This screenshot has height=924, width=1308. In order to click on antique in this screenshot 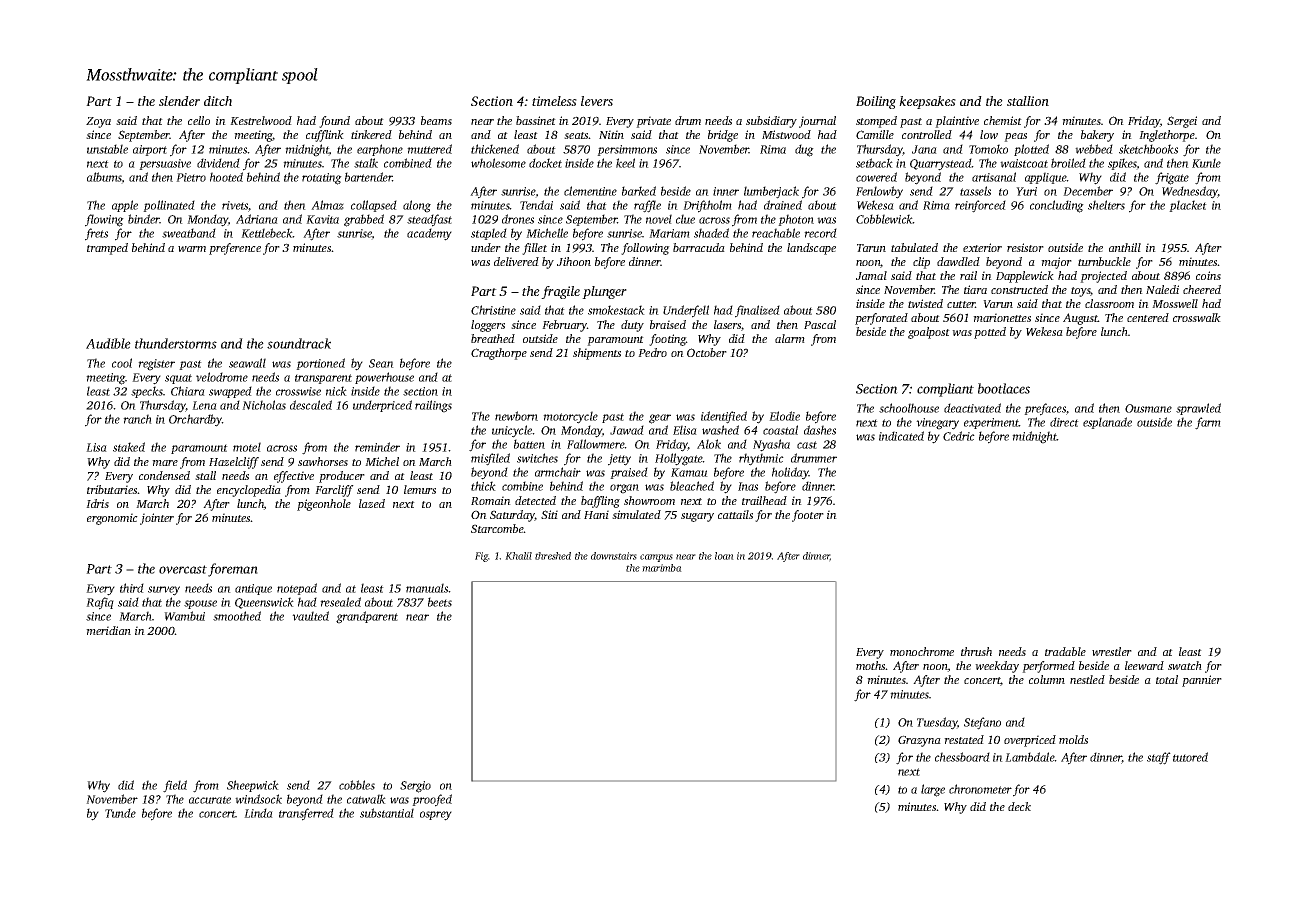, I will do `click(253, 589)`.
